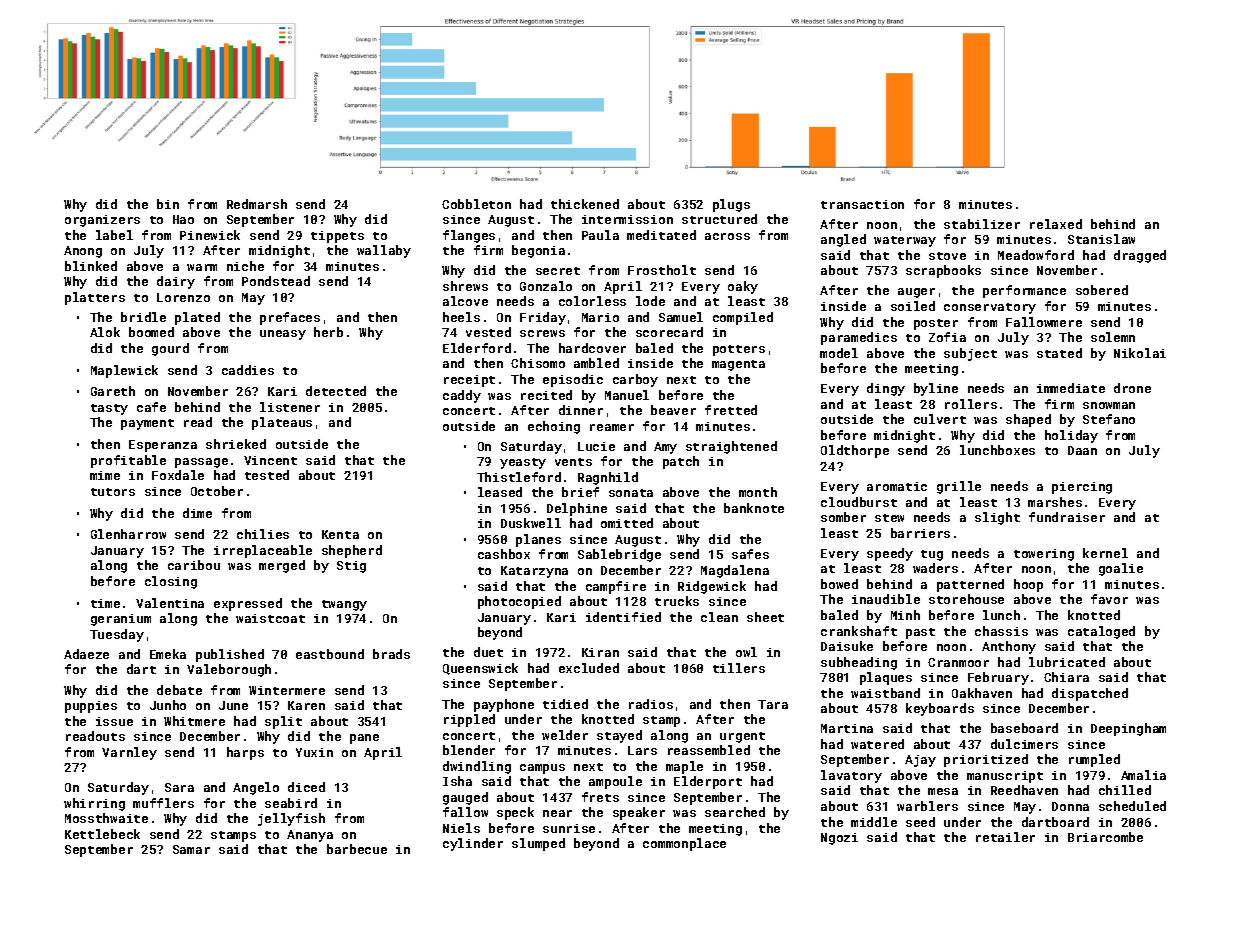 The height and width of the image is (952, 1233). I want to click on month, so click(758, 492).
